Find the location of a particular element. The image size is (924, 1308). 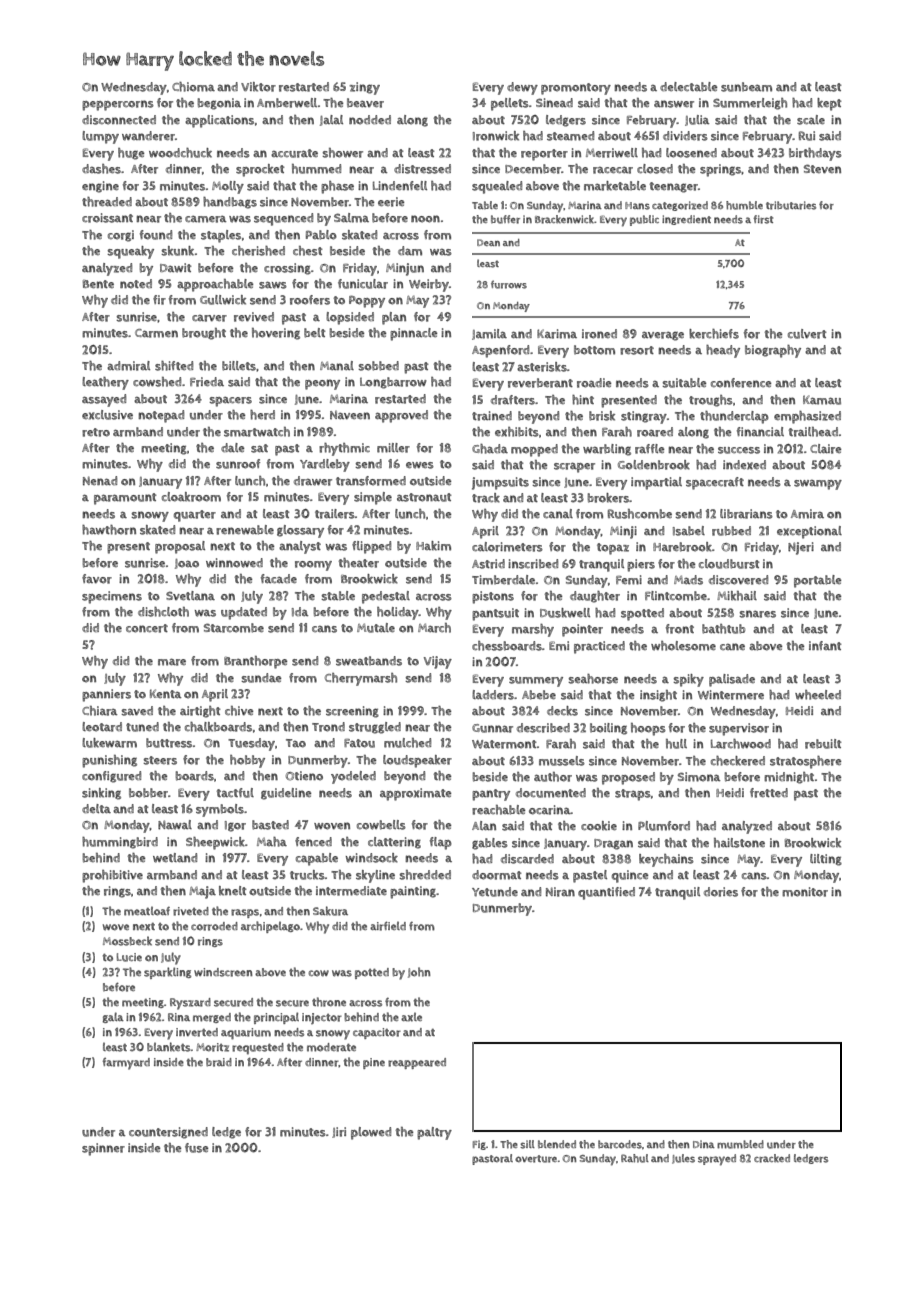

first is located at coordinates (763, 219).
